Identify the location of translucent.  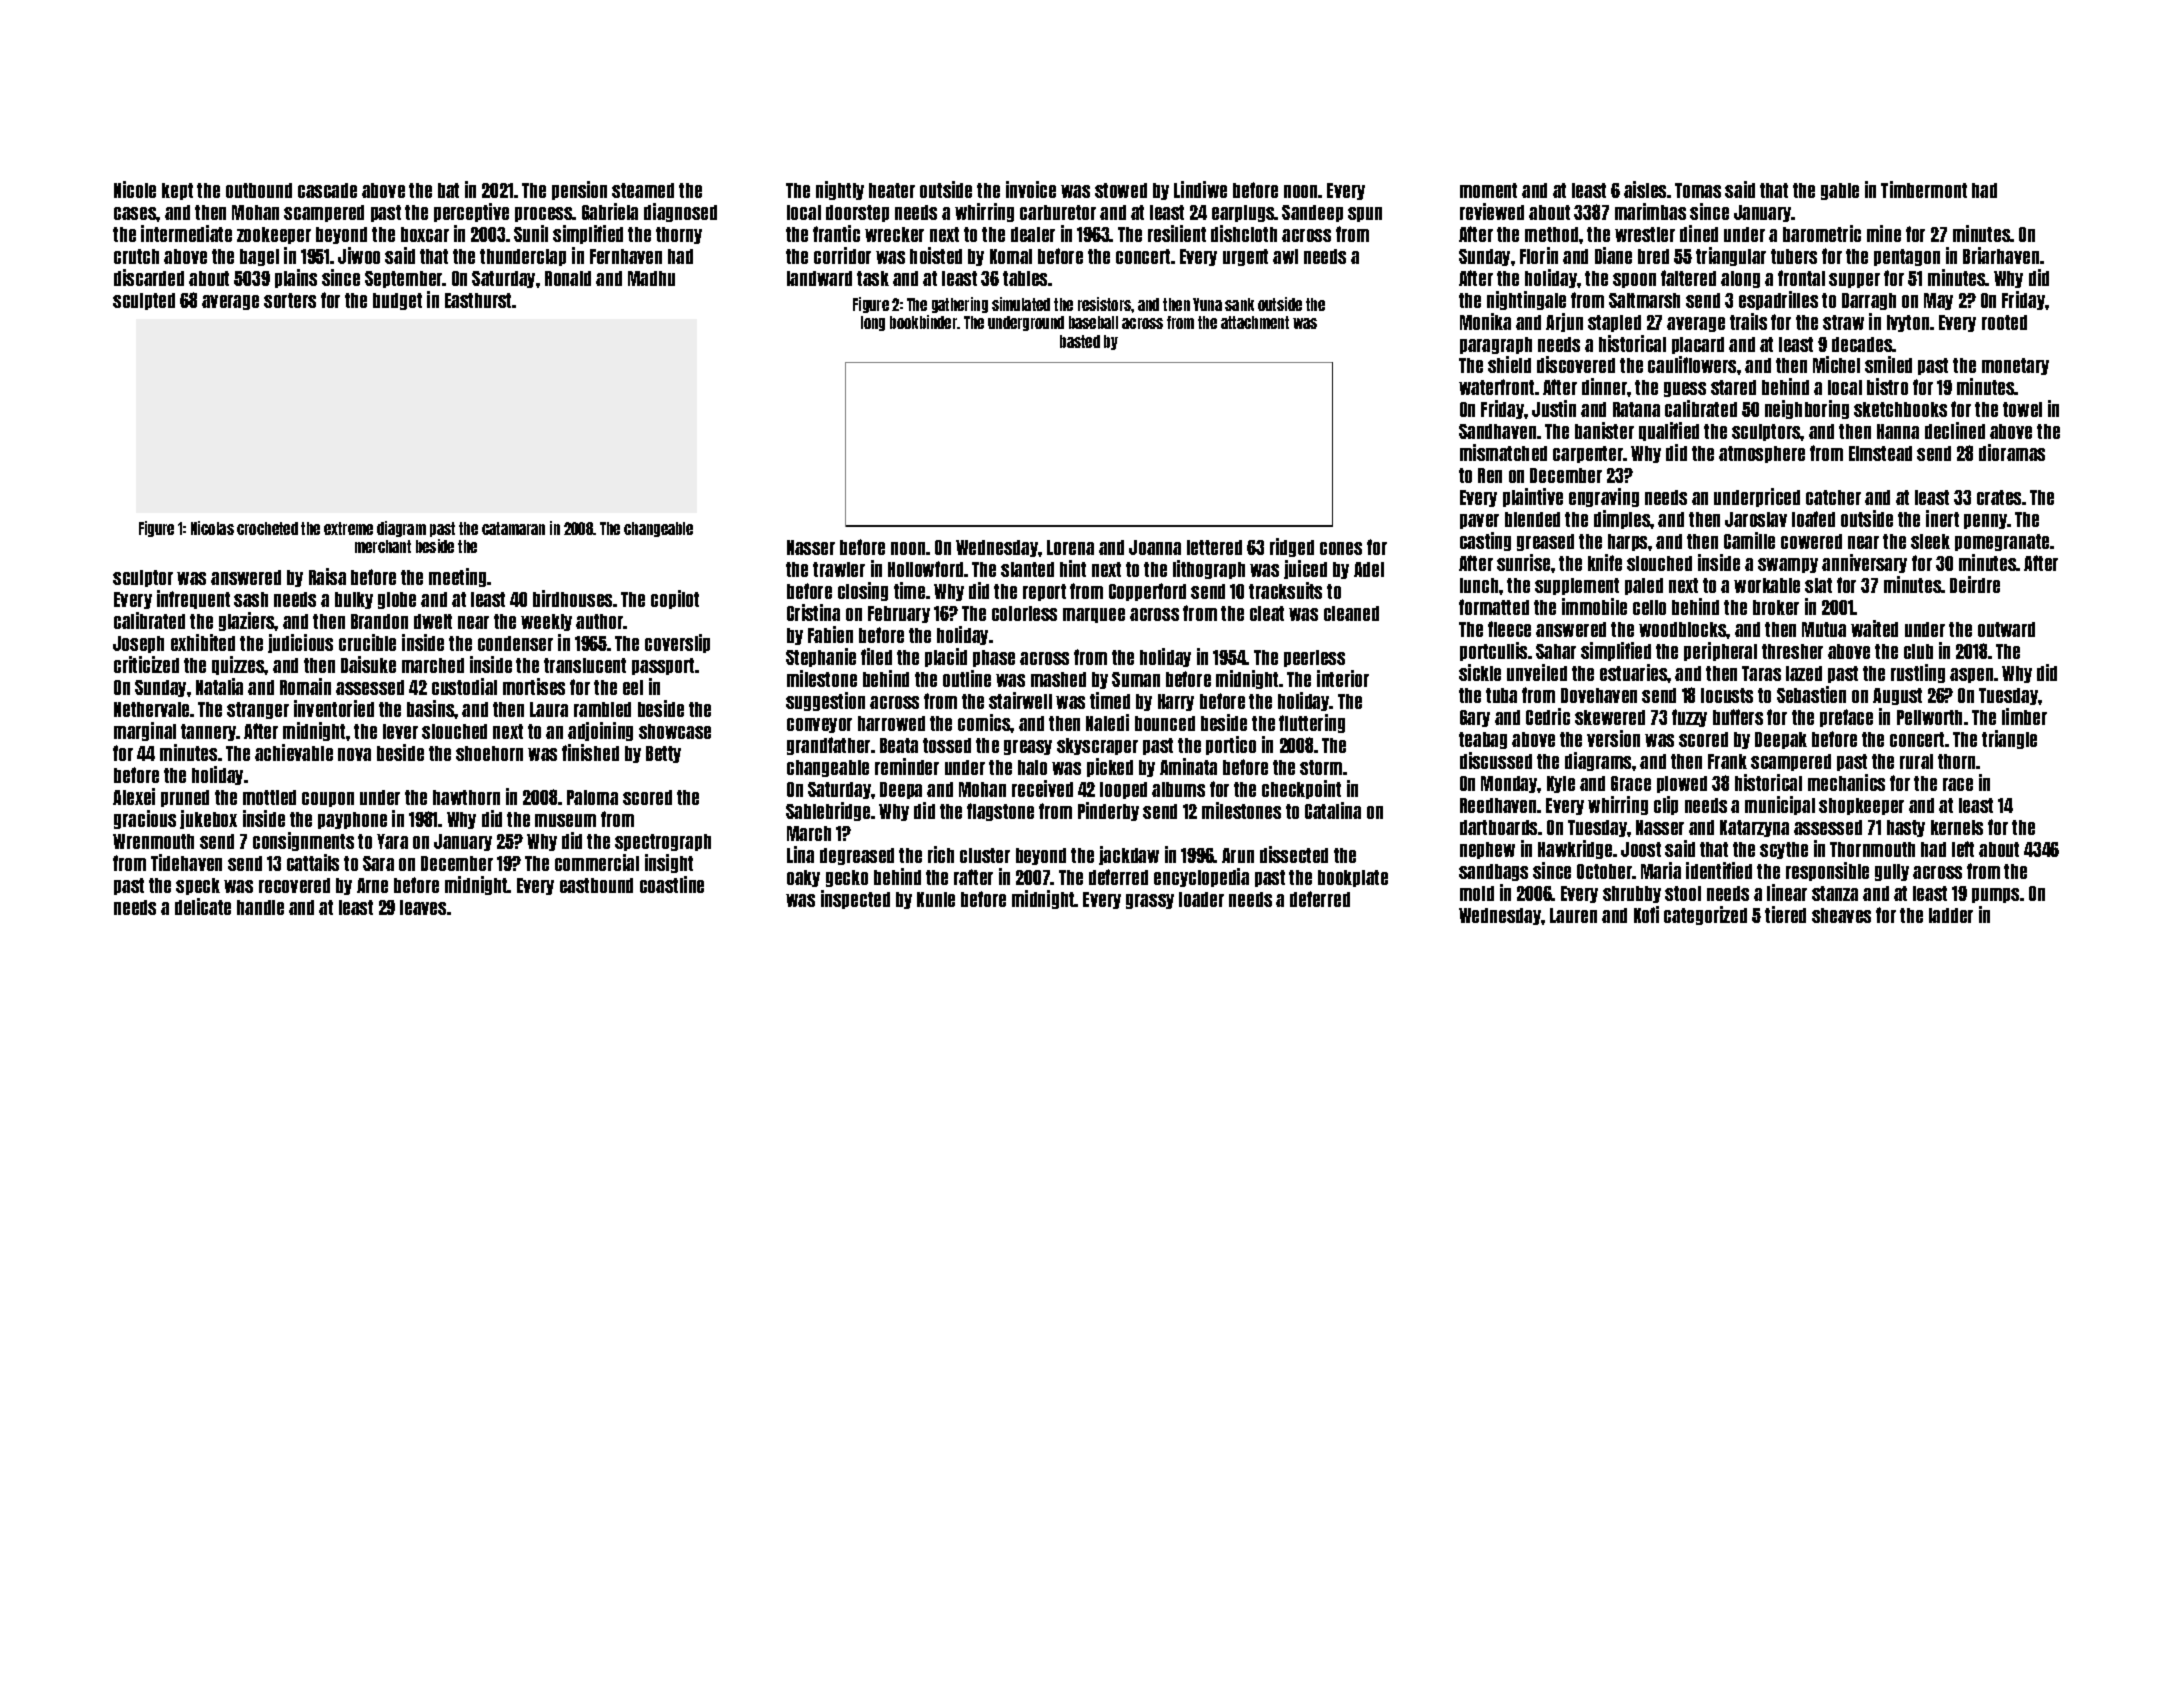
(585, 665).
